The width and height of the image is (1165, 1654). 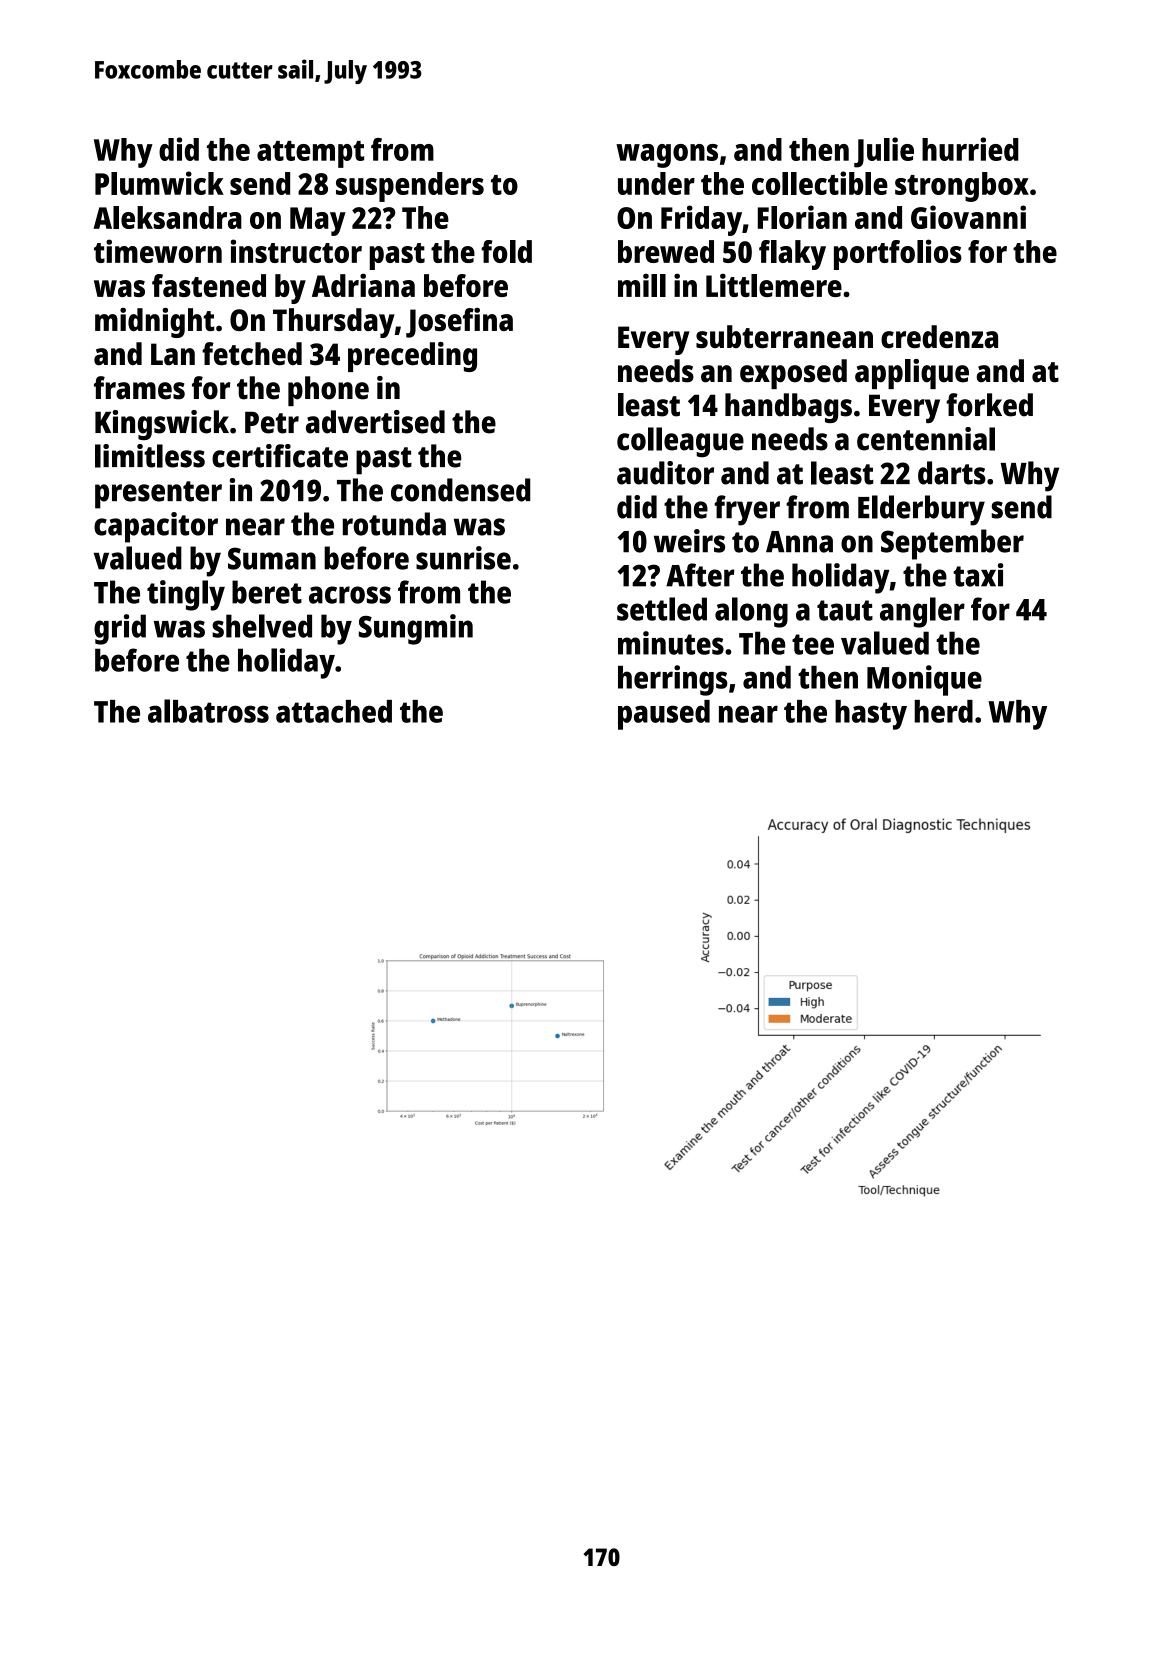 I want to click on portfolios, so click(x=898, y=254).
